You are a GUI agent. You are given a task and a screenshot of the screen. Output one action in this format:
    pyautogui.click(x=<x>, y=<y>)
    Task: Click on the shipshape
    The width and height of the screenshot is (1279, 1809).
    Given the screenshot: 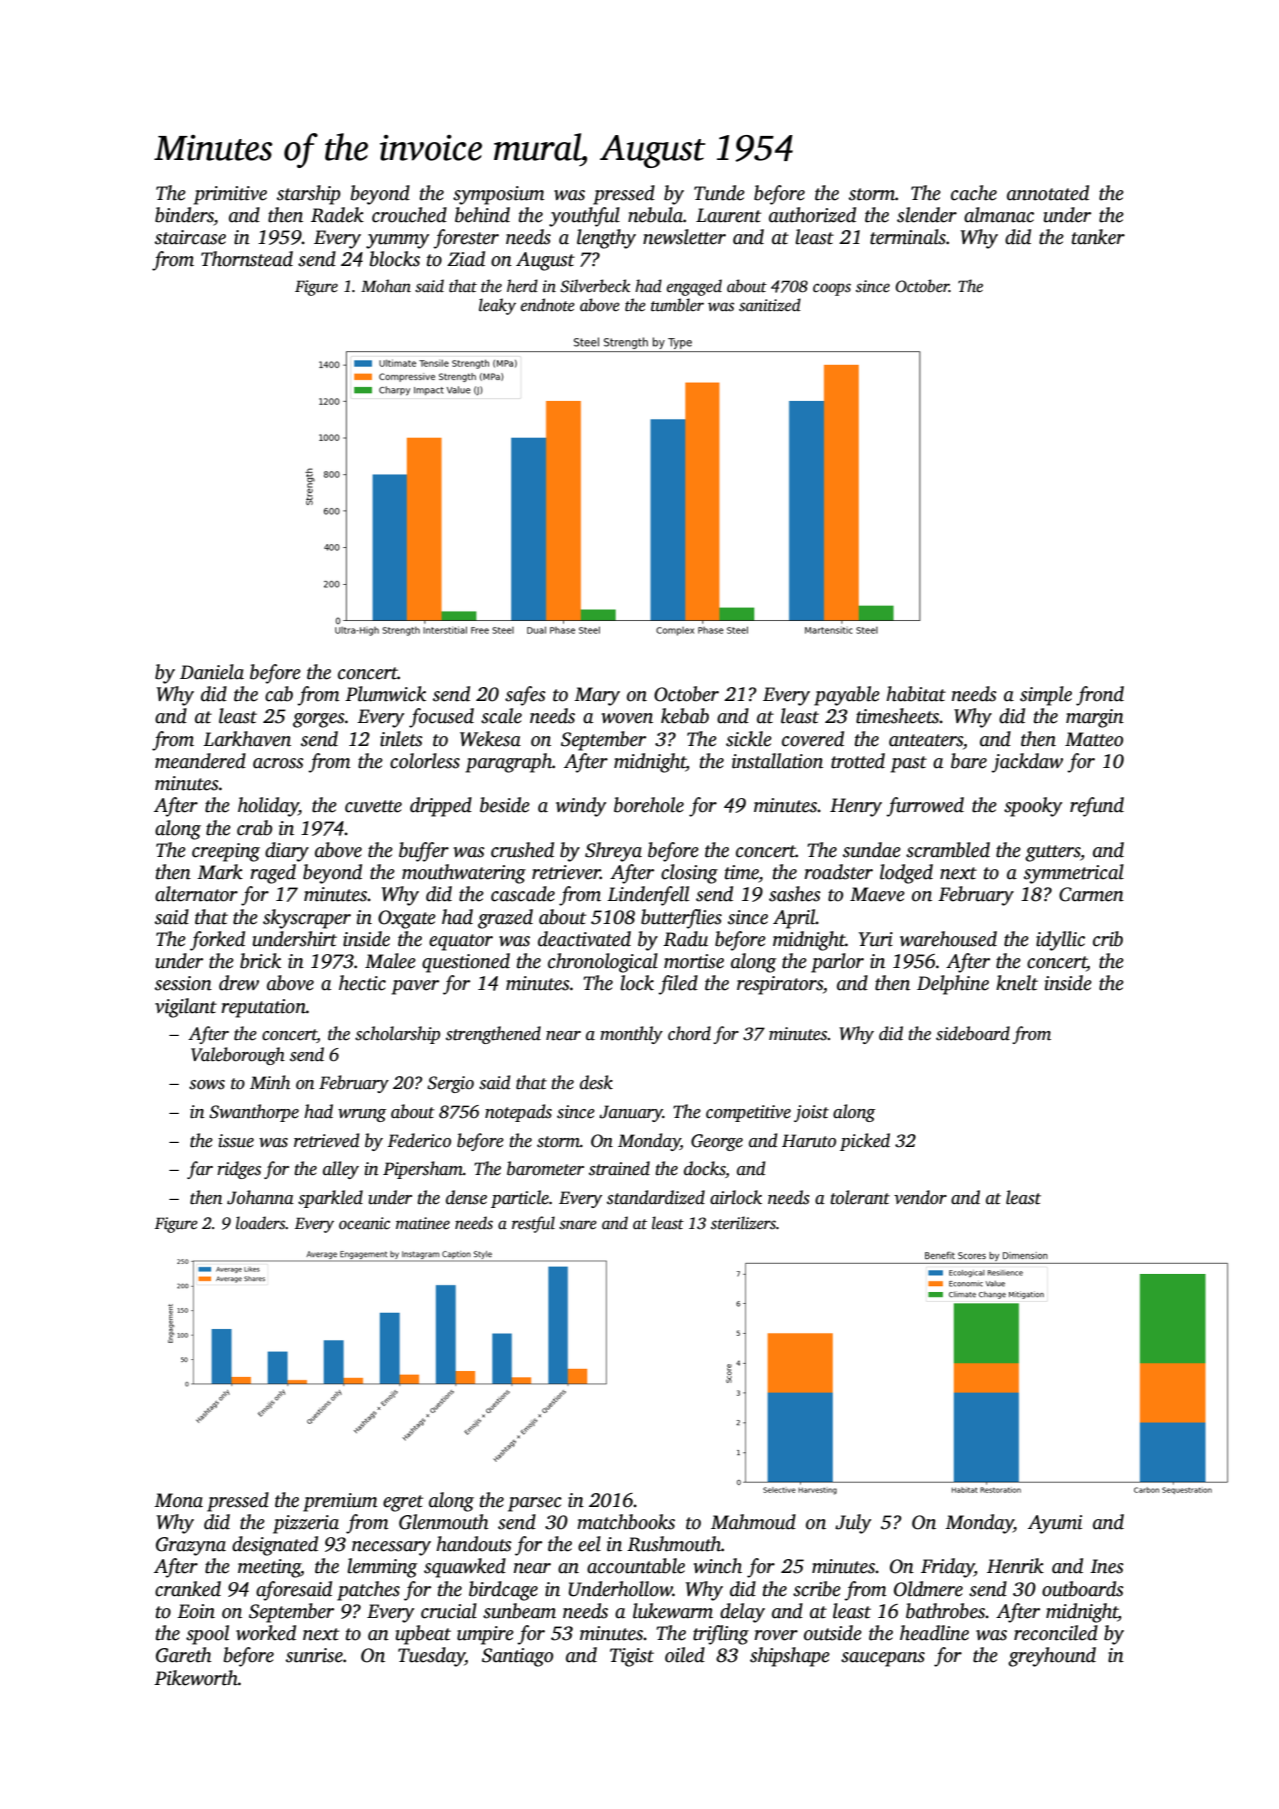 What is the action you would take?
    pyautogui.click(x=790, y=1657)
